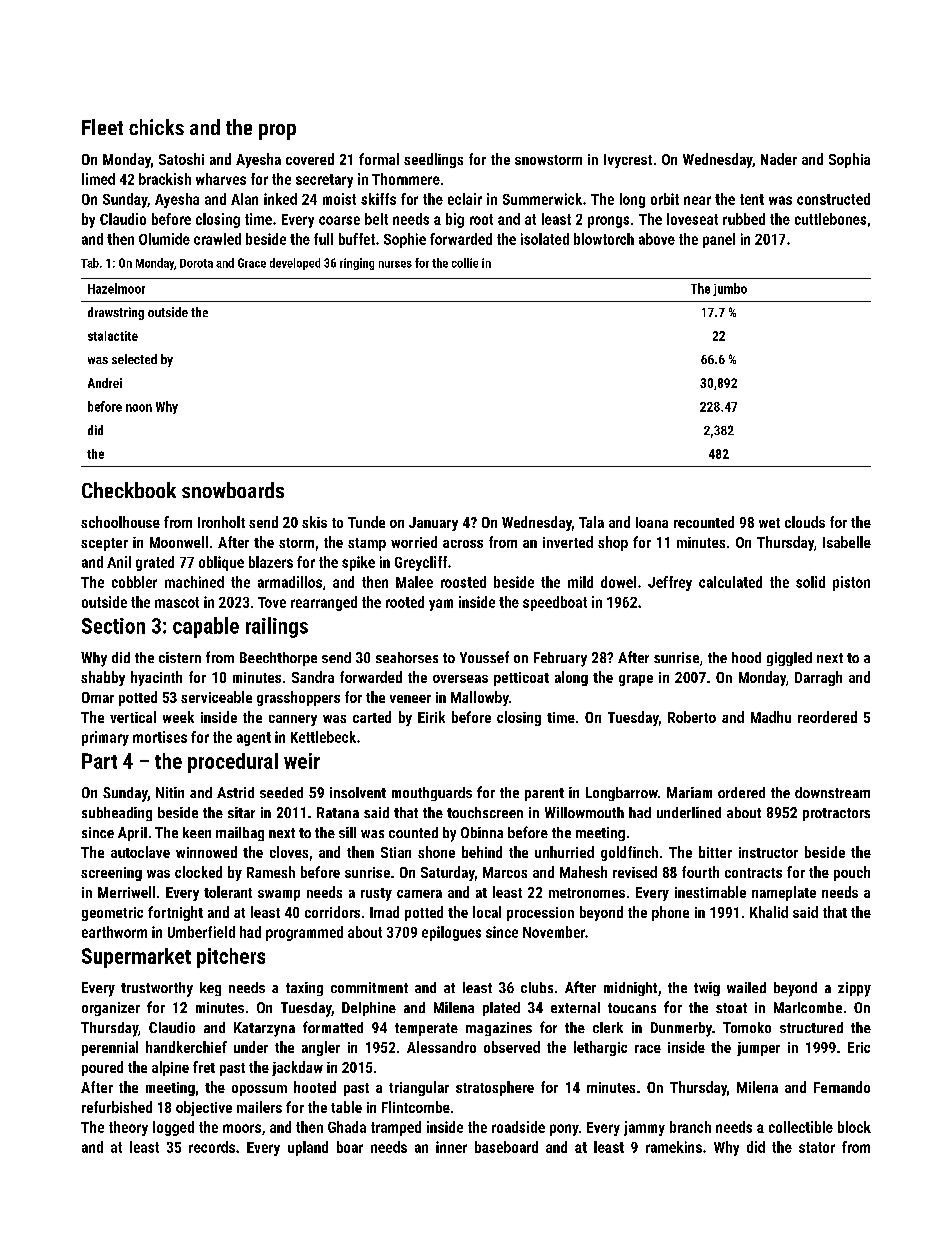 The height and width of the screenshot is (1233, 952). I want to click on shone, so click(436, 852).
